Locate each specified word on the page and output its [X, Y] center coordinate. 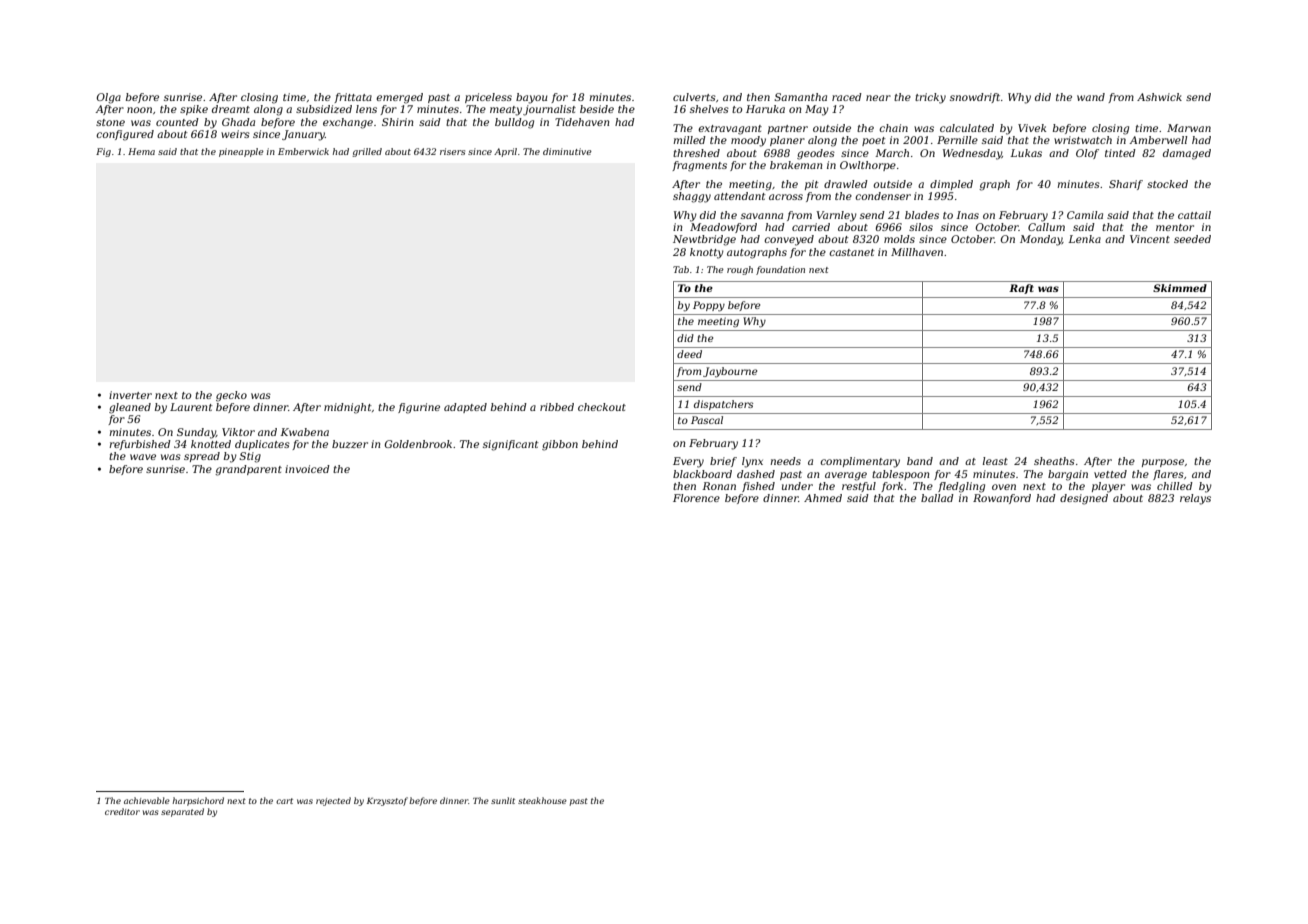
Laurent [191, 407]
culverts [694, 97]
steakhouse [542, 800]
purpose [1163, 463]
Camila [1085, 215]
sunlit [503, 800]
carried [811, 227]
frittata [353, 98]
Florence [696, 498]
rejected [333, 801]
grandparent [248, 470]
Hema [141, 151]
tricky [930, 98]
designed [1084, 499]
